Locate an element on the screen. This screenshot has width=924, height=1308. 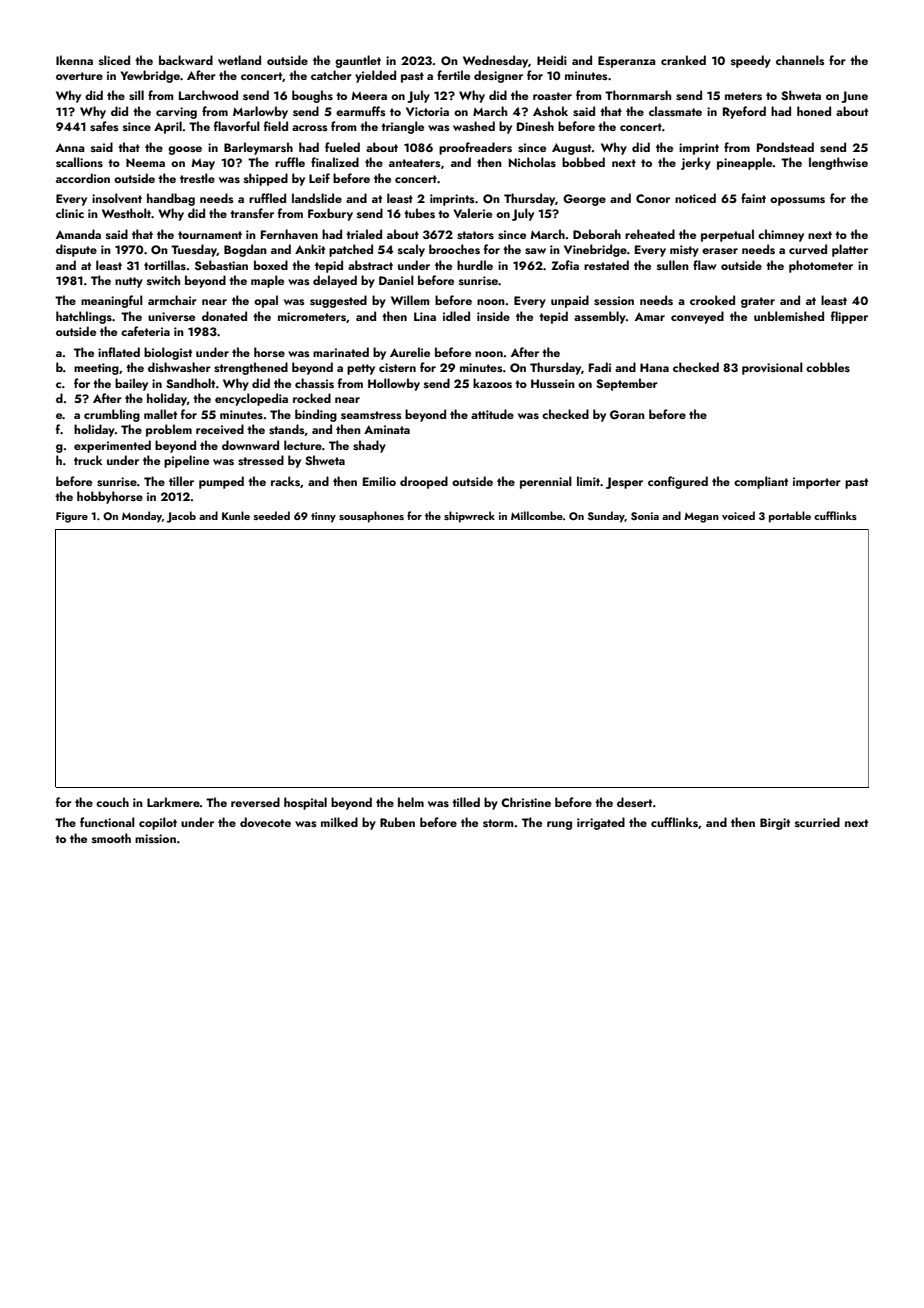
overture is located at coordinates (79, 76).
